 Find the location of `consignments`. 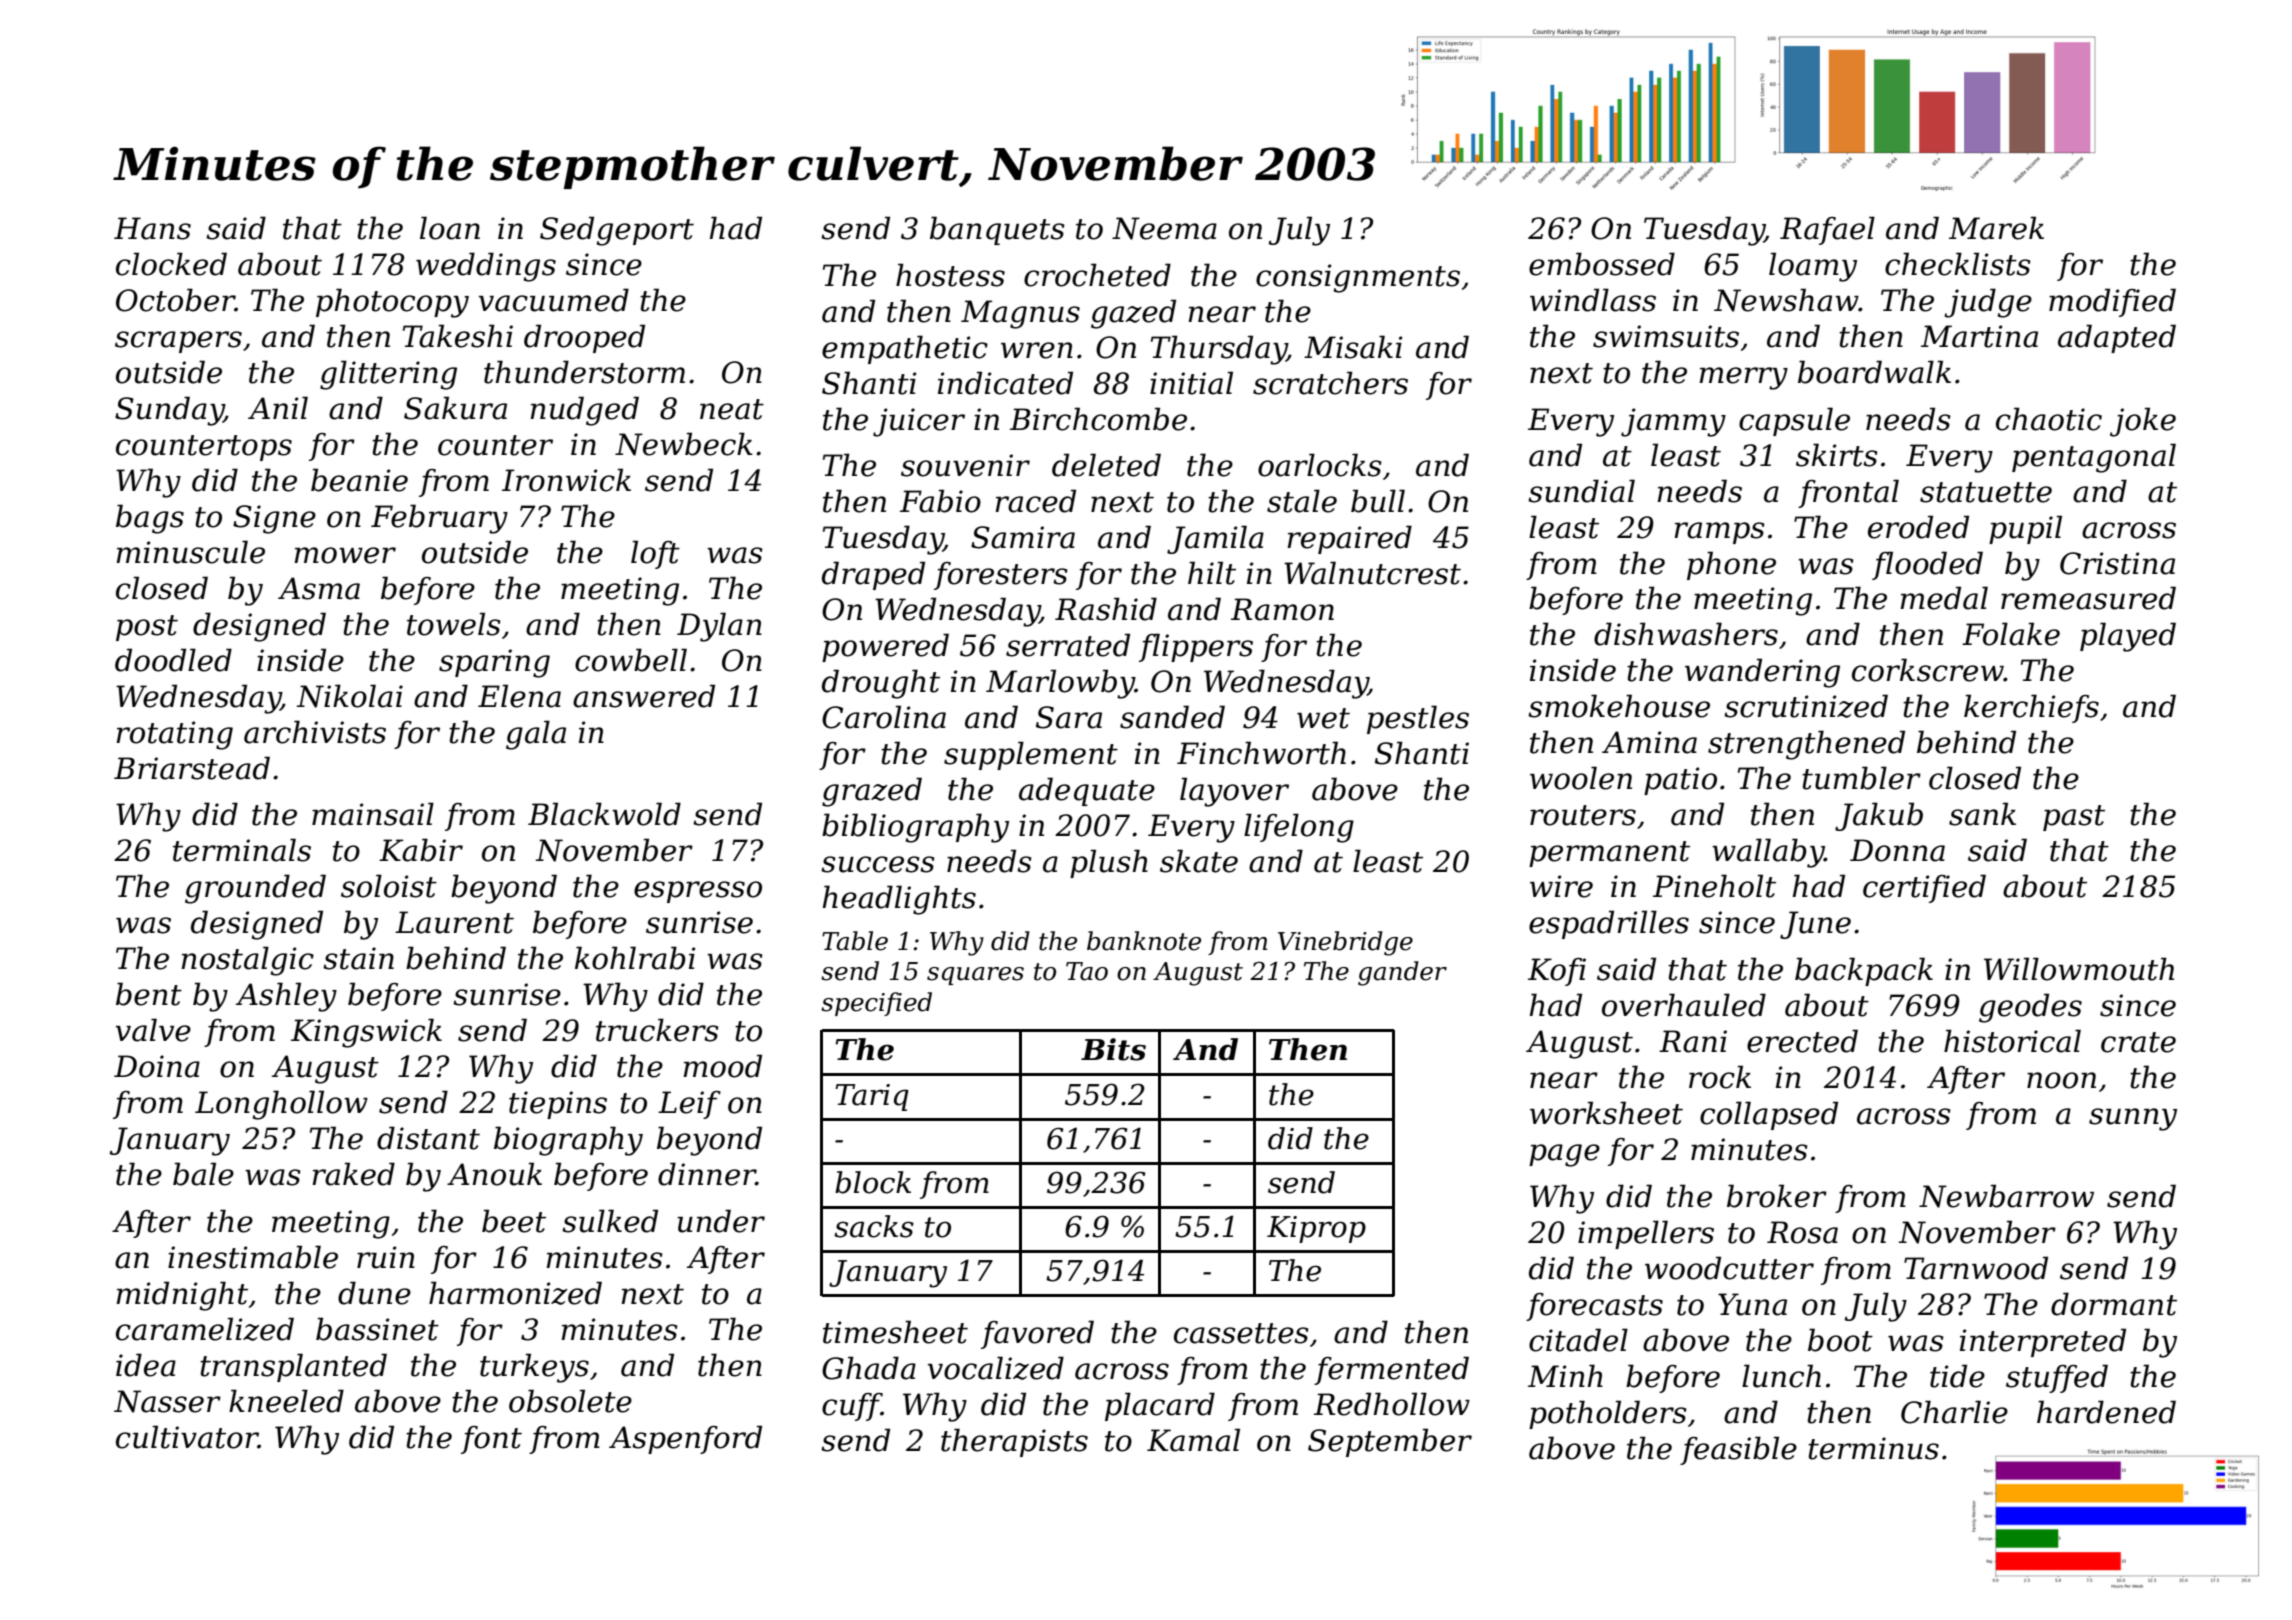

consignments is located at coordinates (1358, 278).
